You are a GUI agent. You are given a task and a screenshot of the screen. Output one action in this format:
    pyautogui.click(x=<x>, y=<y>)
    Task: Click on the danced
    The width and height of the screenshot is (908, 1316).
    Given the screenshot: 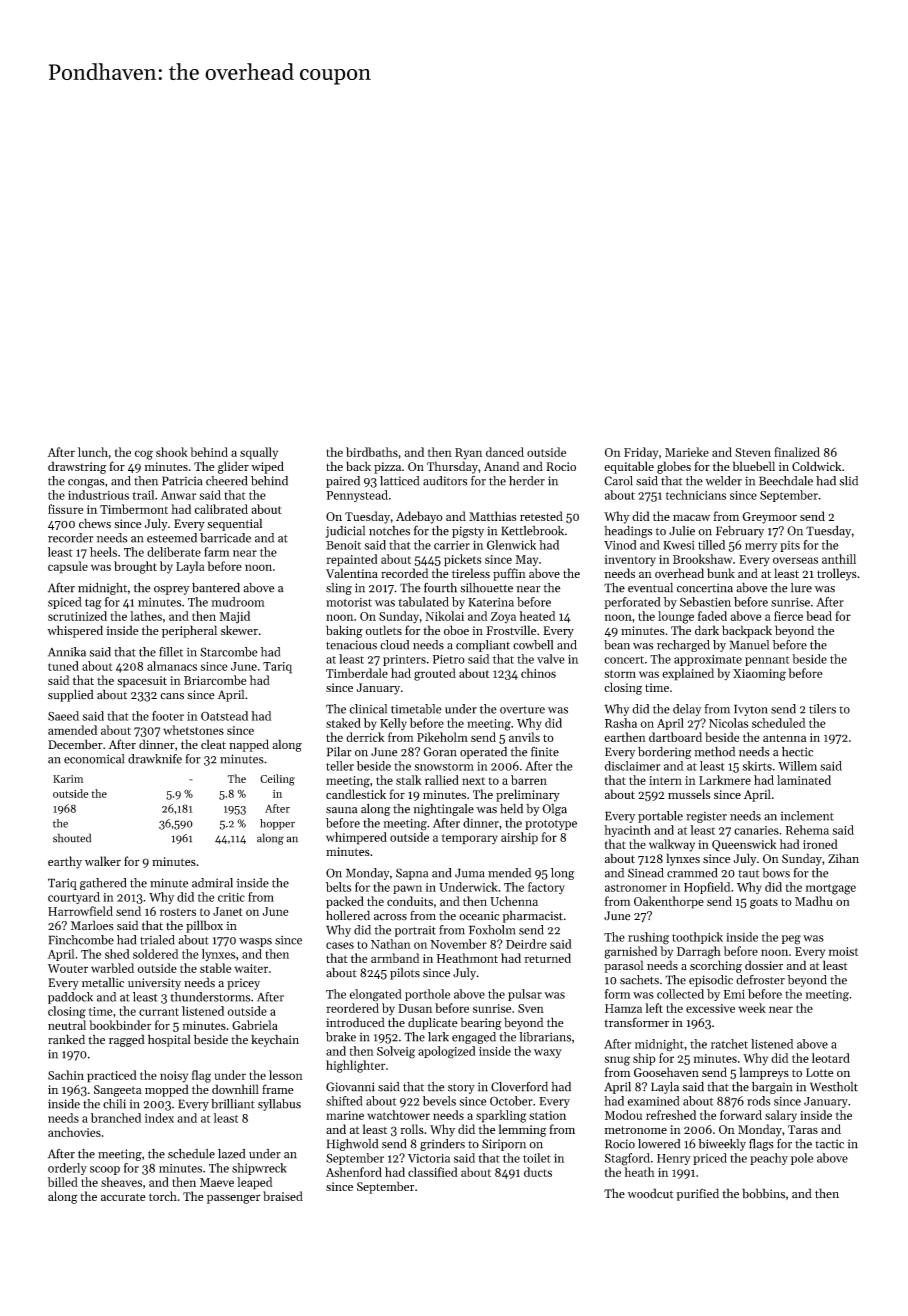 What is the action you would take?
    pyautogui.click(x=505, y=452)
